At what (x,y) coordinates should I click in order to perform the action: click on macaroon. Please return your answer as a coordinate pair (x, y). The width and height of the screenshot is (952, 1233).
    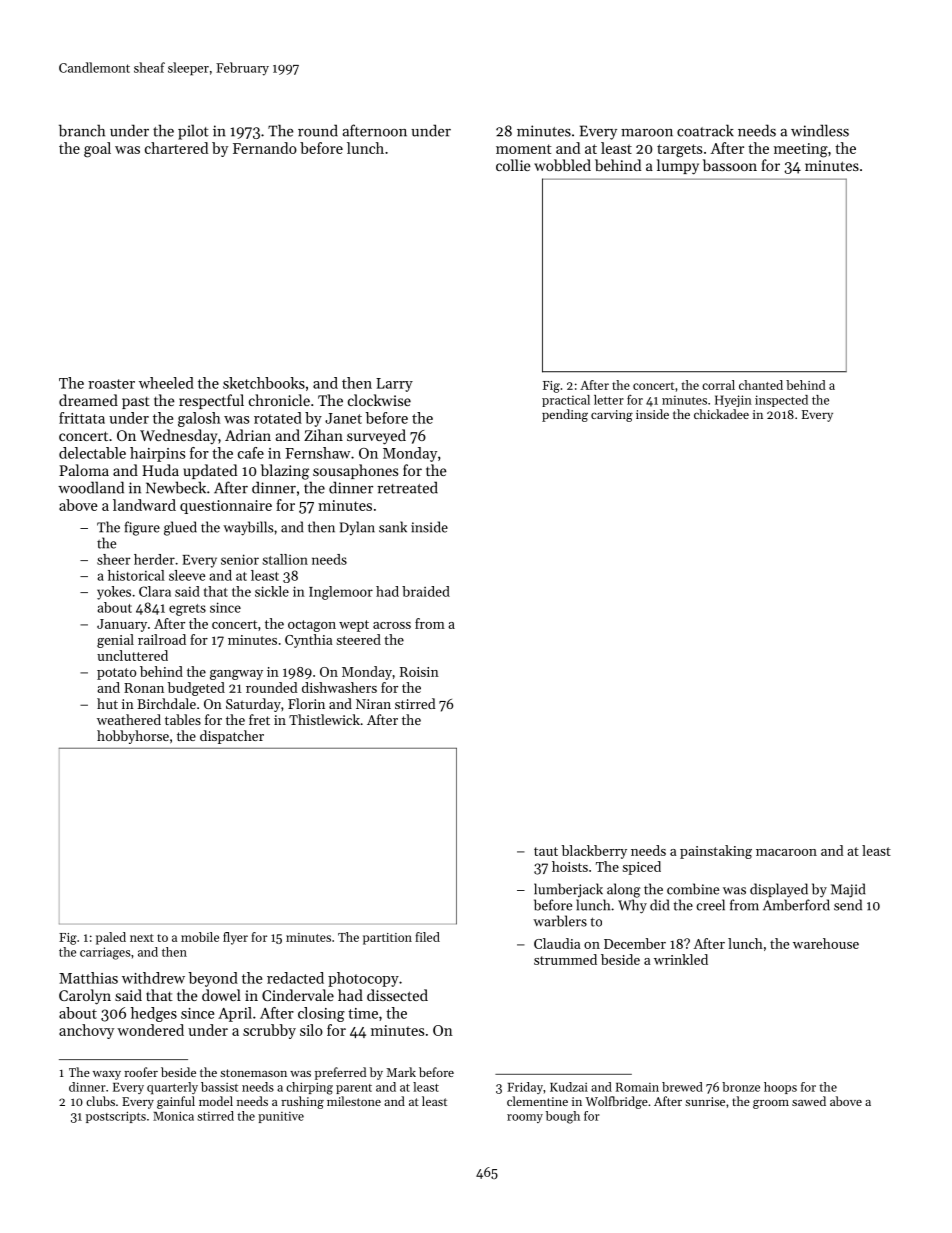
    Looking at the image, I should click on (786, 852).
